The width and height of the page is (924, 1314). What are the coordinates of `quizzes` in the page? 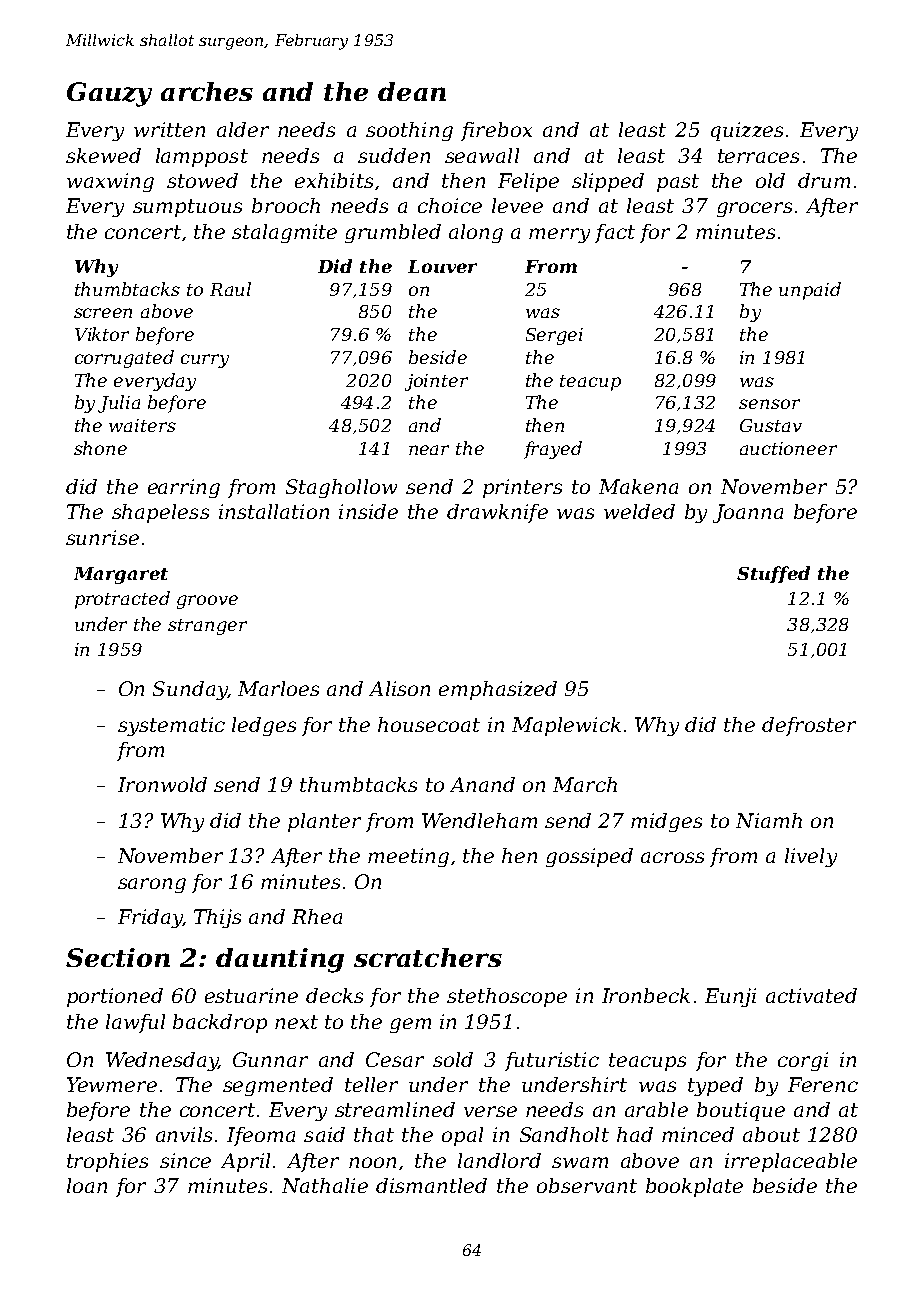 It's located at (747, 131).
